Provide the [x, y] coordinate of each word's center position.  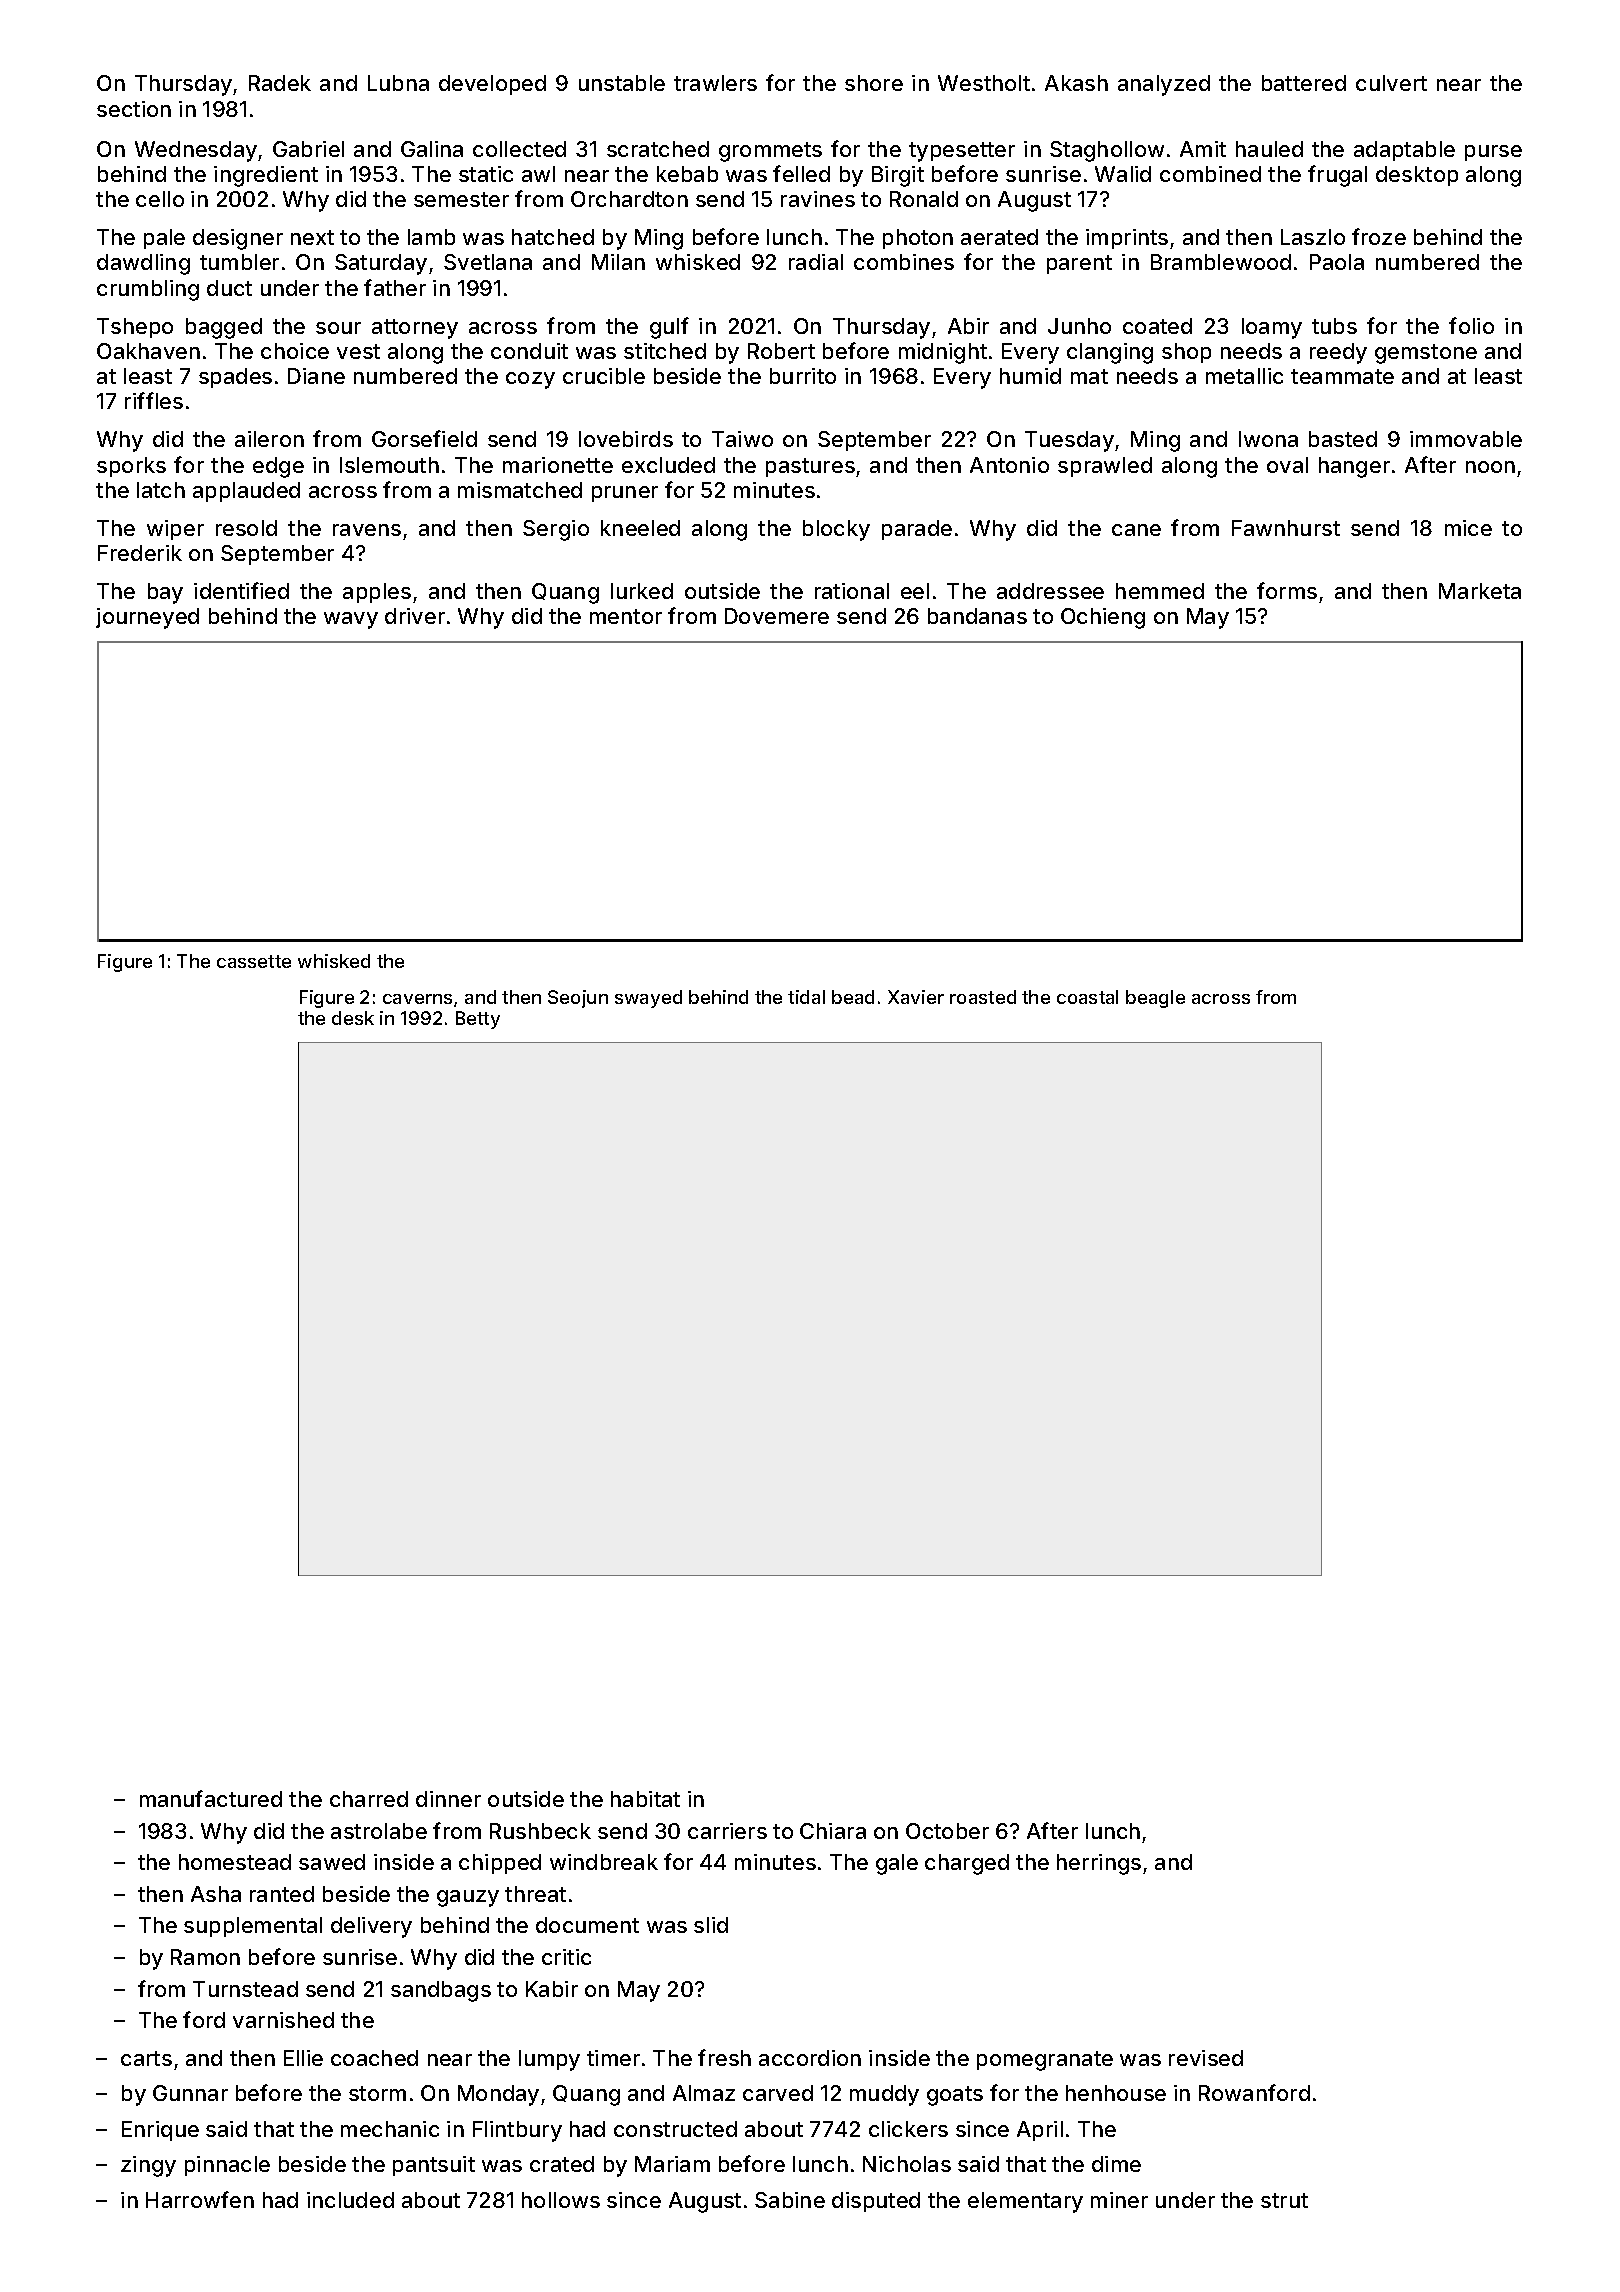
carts [146, 2058]
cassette [254, 961]
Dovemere [777, 616]
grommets [770, 152]
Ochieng [1103, 618]
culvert [1391, 83]
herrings [1099, 1864]
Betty [478, 1020]
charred [369, 1799]
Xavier [916, 997]
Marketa [1480, 591]
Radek [280, 83]
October [947, 1831]
